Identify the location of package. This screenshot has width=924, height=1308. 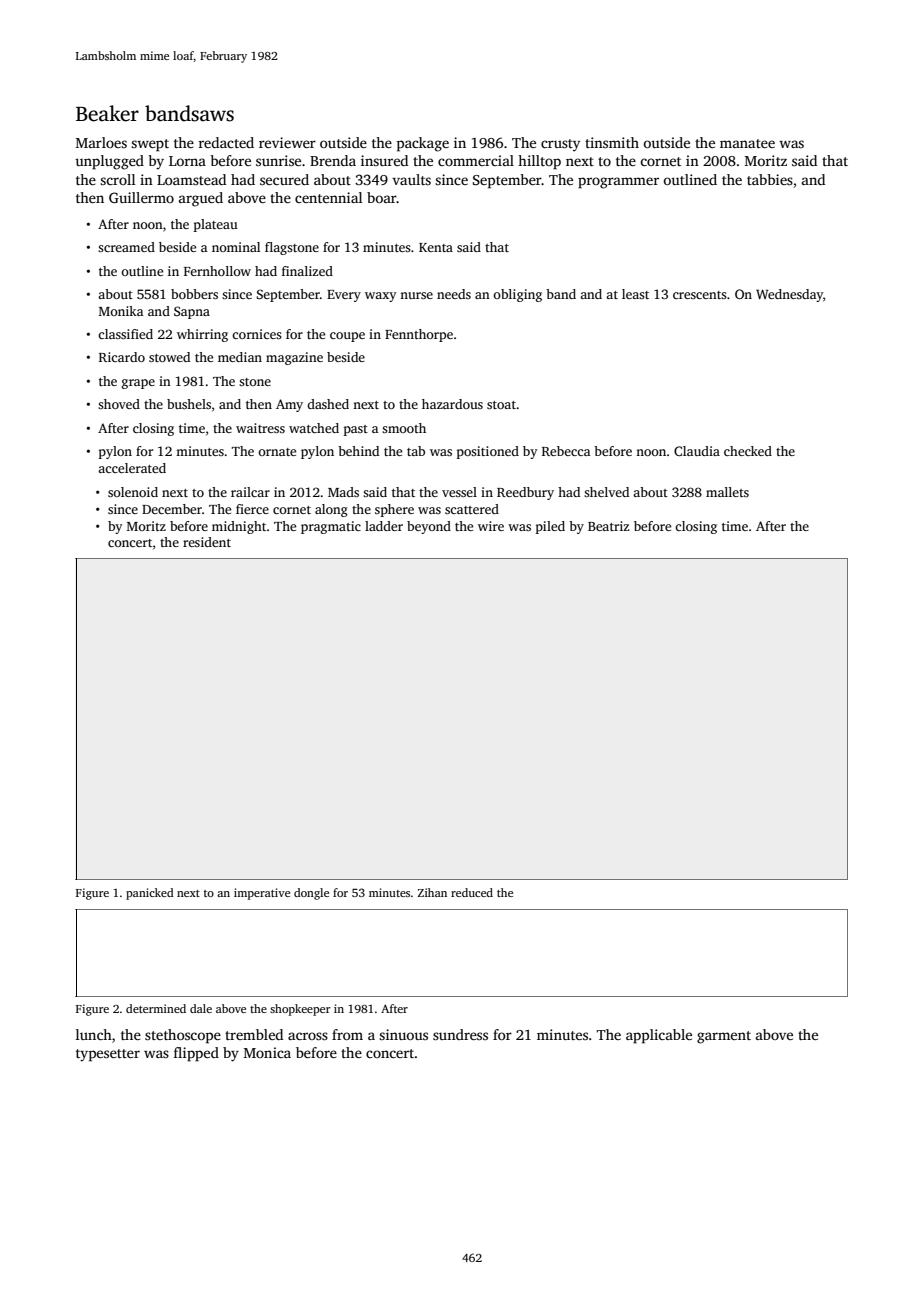
(422, 144).
